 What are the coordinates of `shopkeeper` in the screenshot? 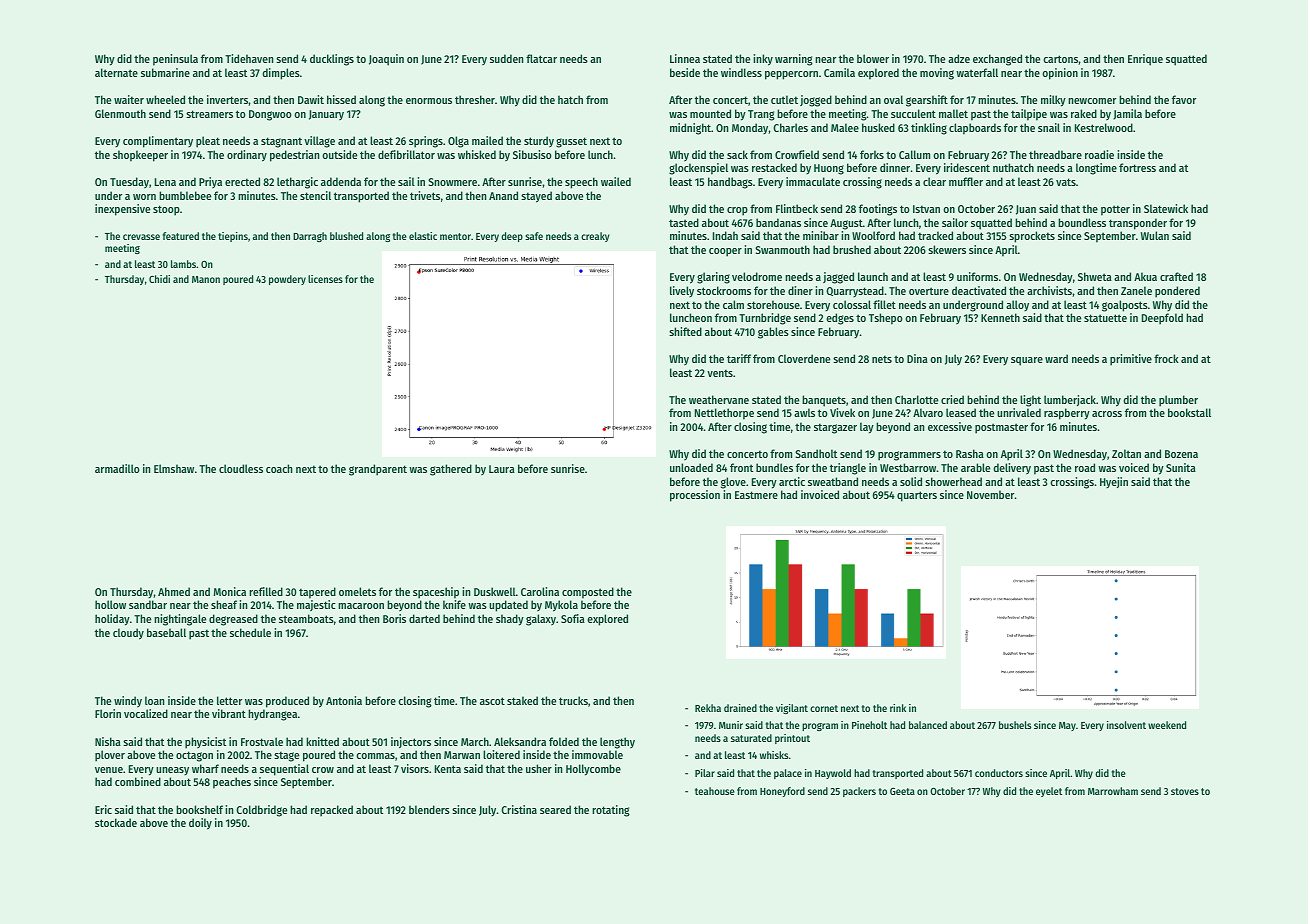 It's located at (140, 156).
